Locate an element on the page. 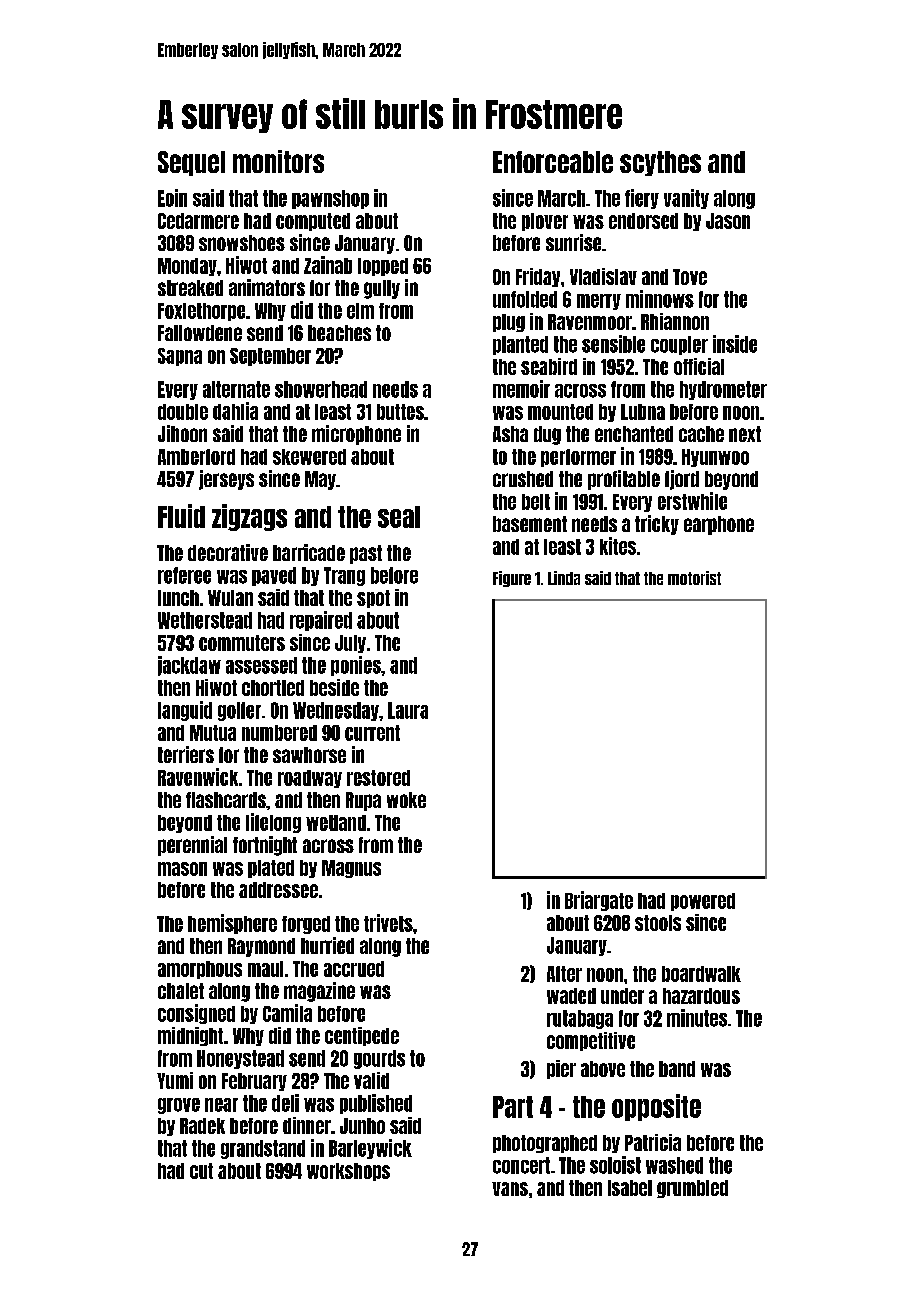  motorist is located at coordinates (694, 578).
